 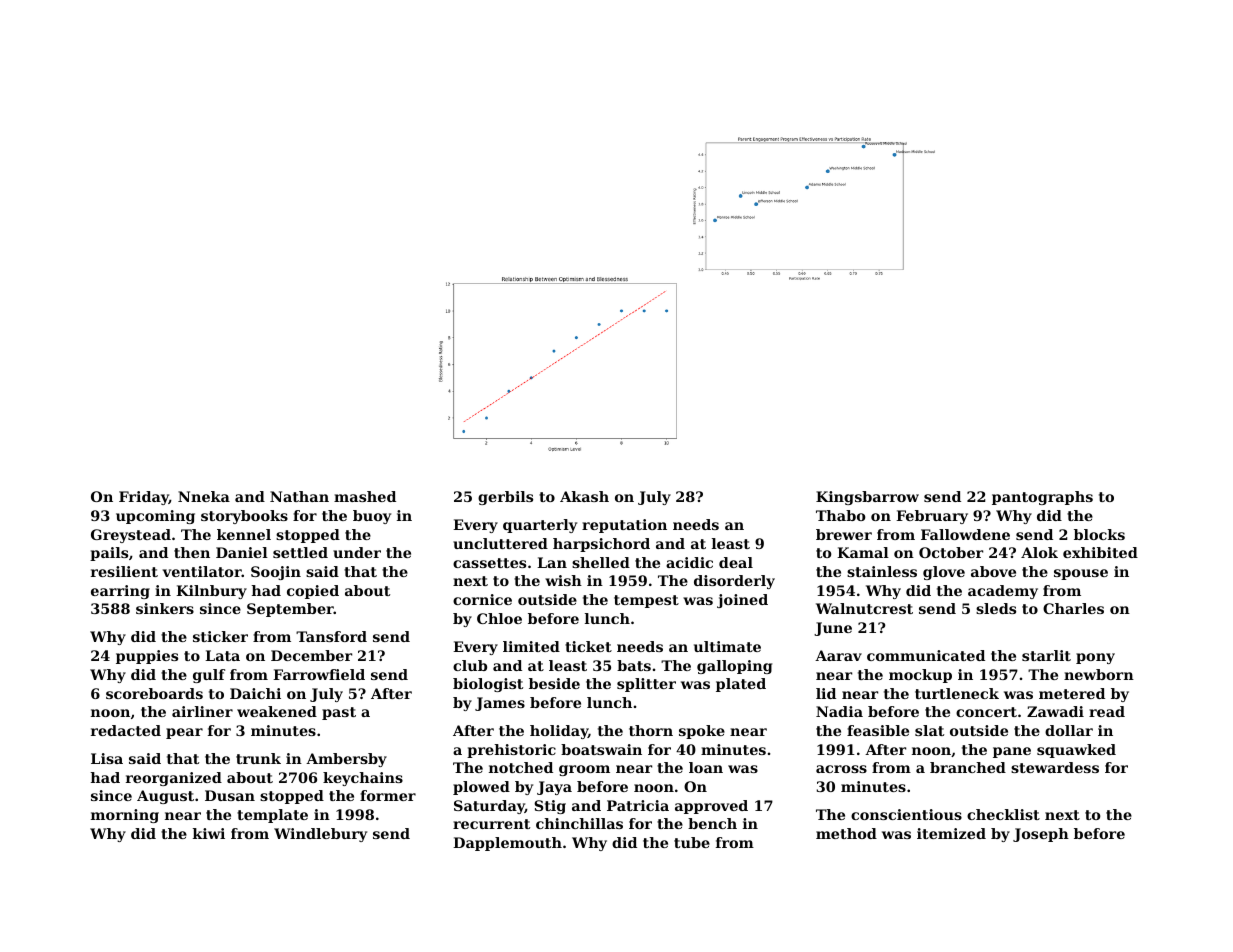 What do you see at coordinates (211, 592) in the image?
I see `Kilnbury` at bounding box center [211, 592].
